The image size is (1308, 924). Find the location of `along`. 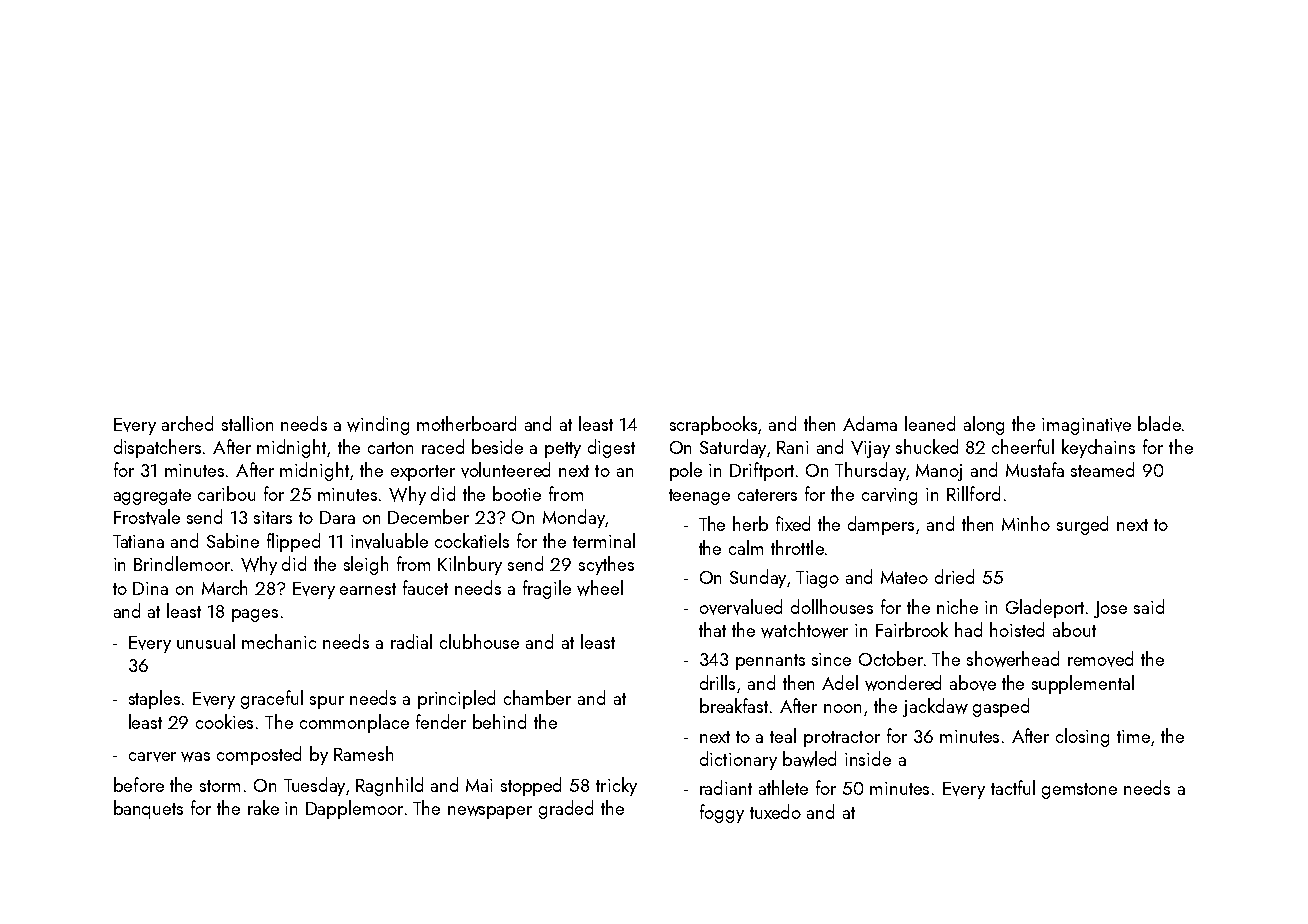

along is located at coordinates (984, 425).
